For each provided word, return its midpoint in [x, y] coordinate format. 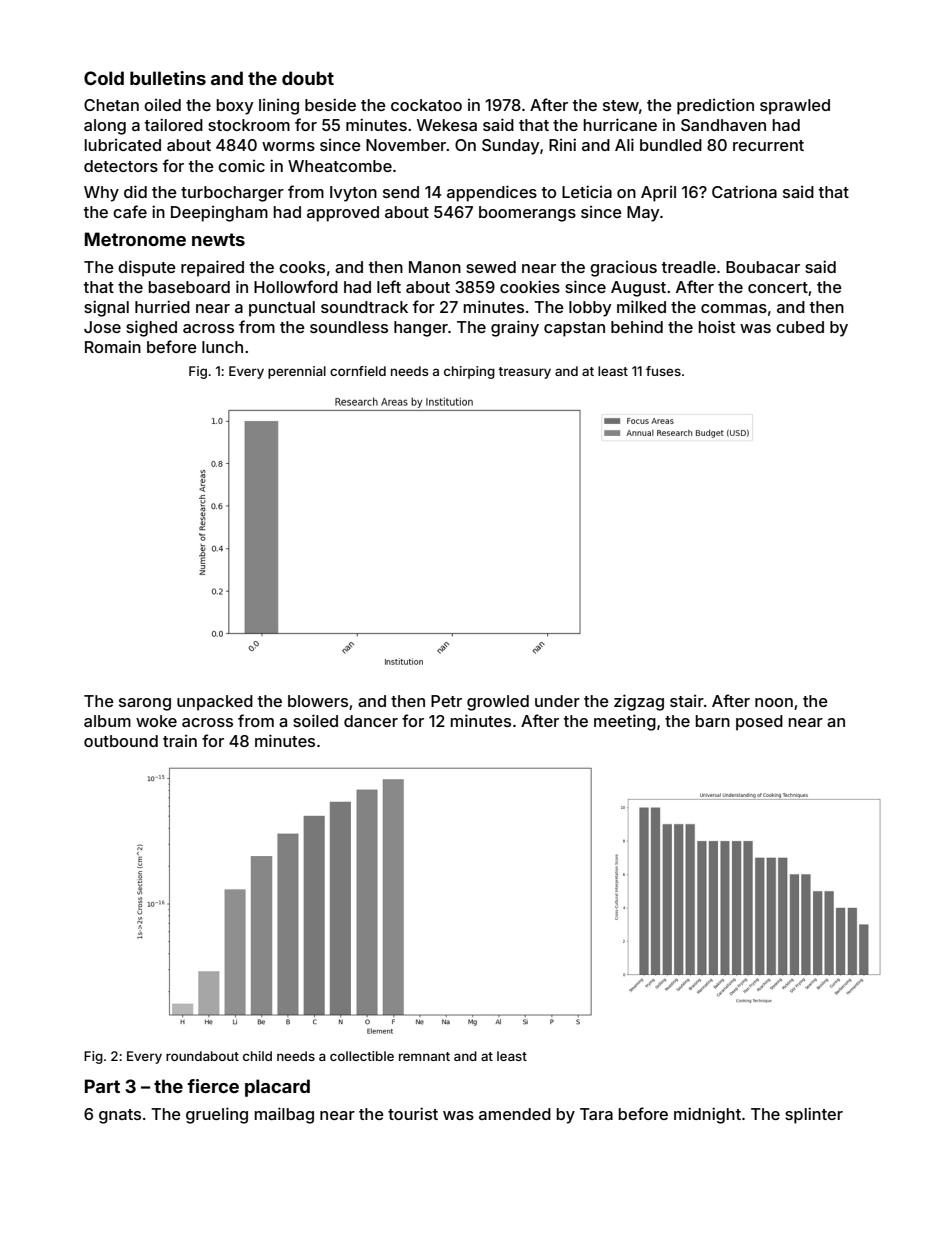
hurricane [620, 124]
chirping [469, 372]
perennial [297, 372]
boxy [235, 107]
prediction [715, 106]
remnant [424, 1056]
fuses [663, 371]
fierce [213, 1086]
